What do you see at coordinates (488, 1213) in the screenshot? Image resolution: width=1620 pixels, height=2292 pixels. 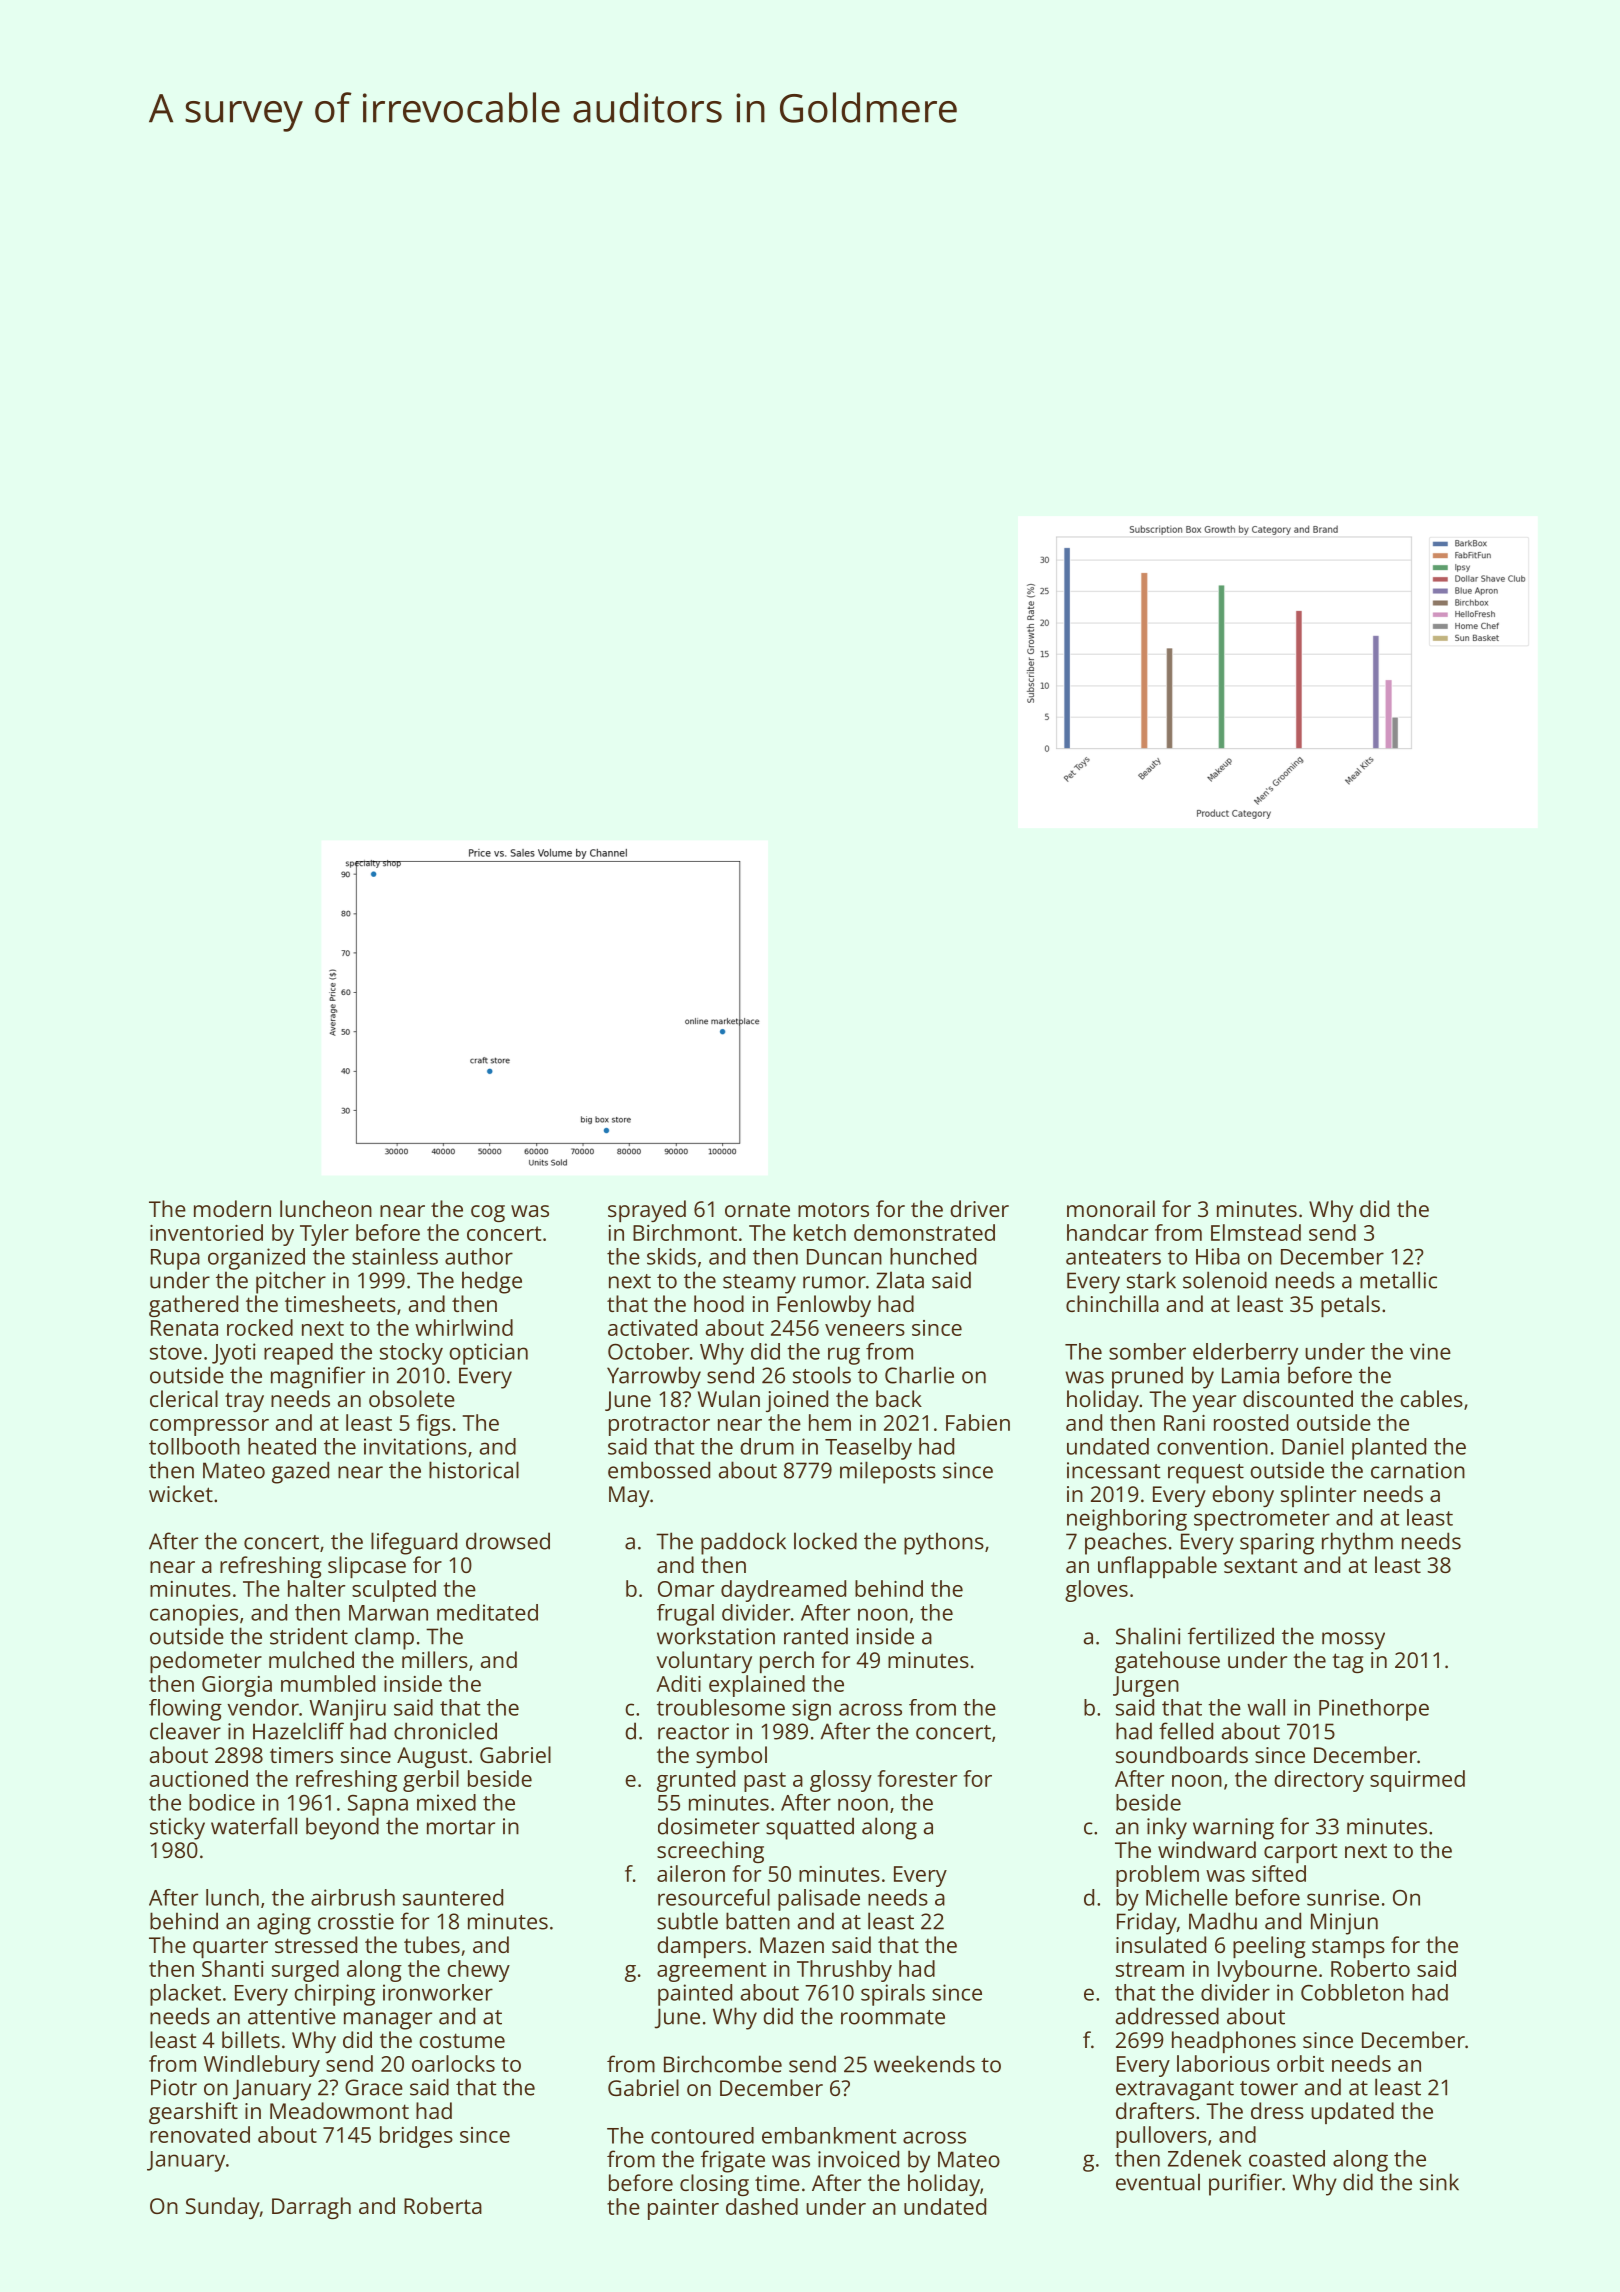 I see `cog` at bounding box center [488, 1213].
